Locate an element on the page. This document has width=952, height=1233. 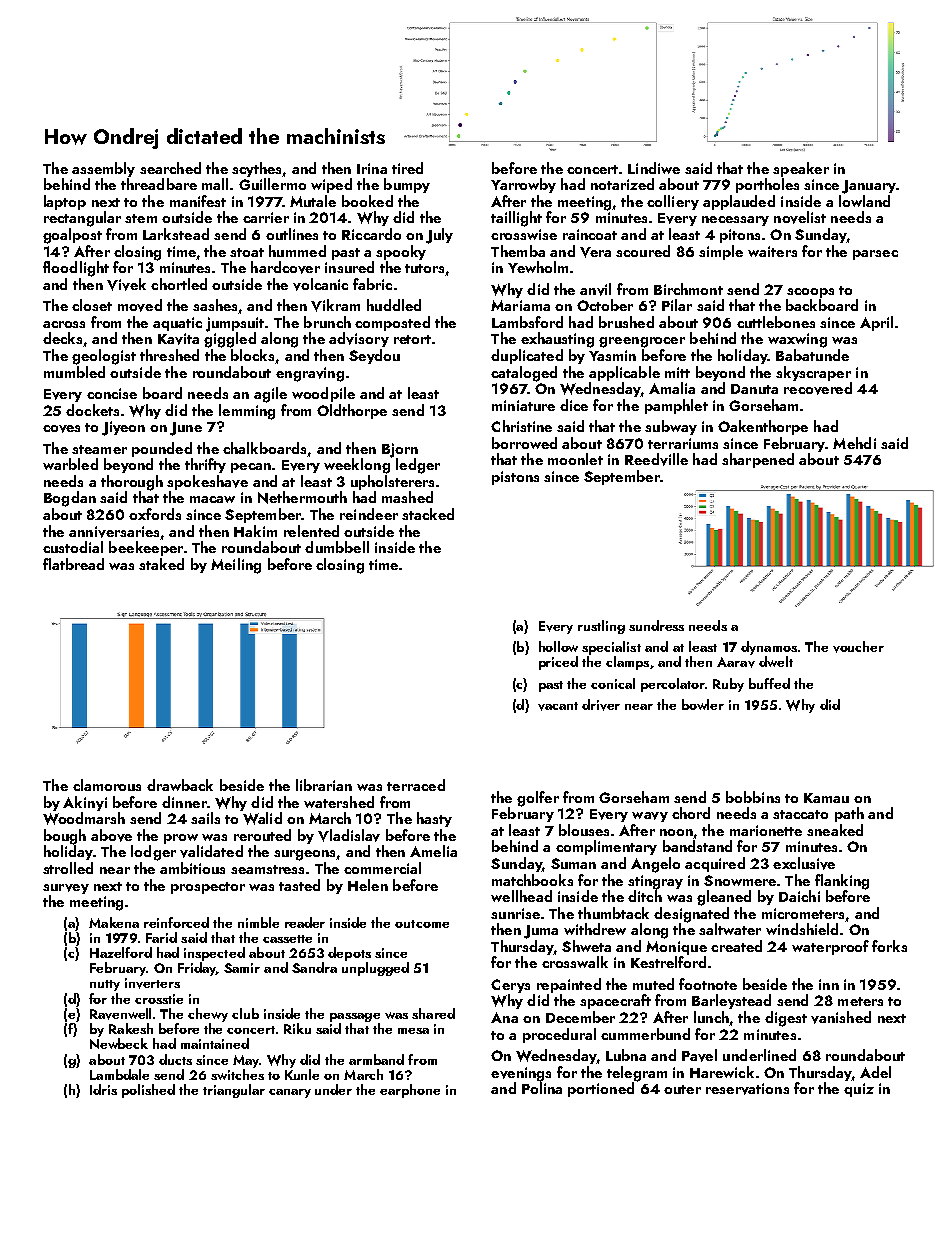
flanking is located at coordinates (842, 882).
